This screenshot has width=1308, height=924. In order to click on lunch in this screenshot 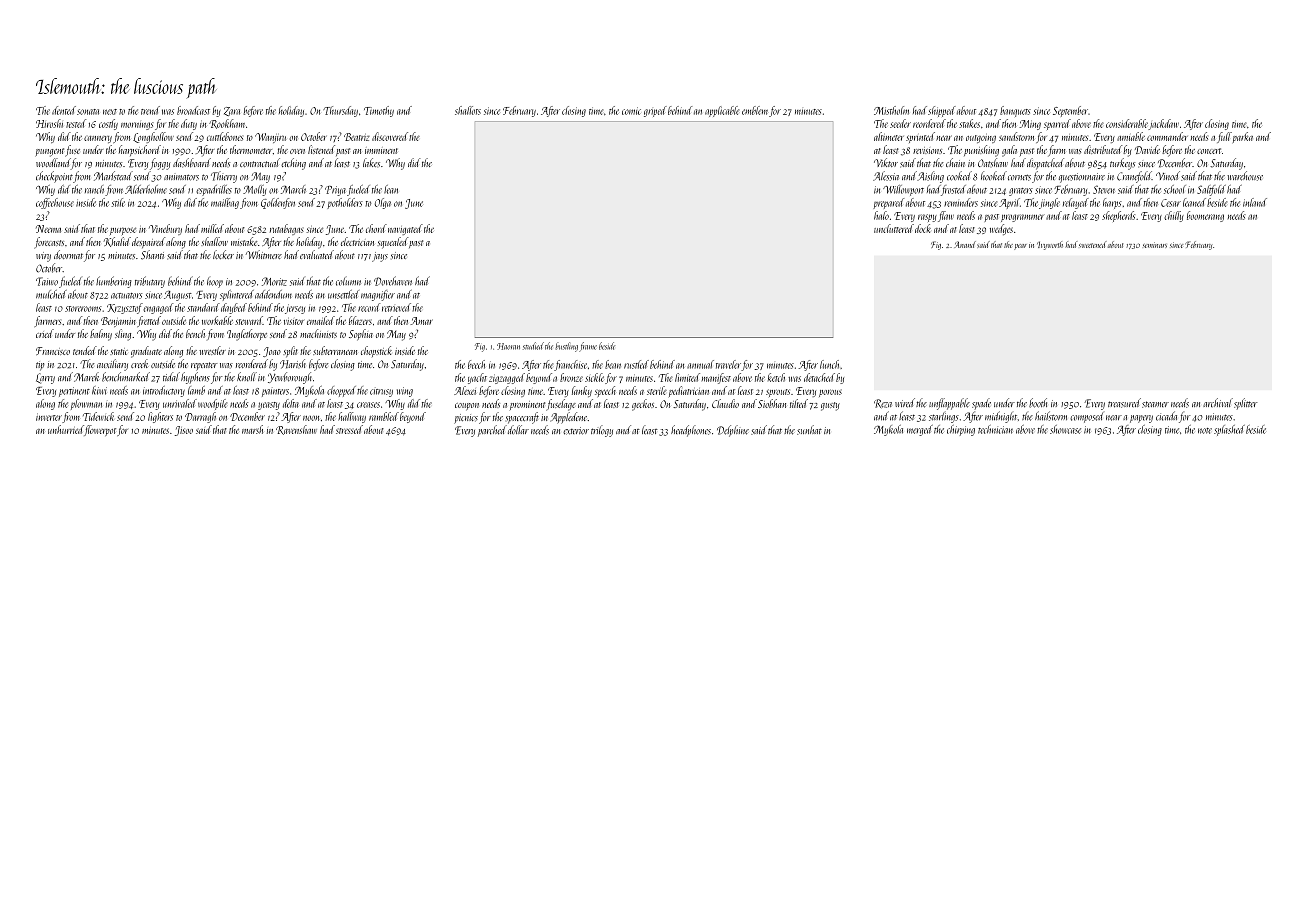, I will do `click(829, 364)`.
